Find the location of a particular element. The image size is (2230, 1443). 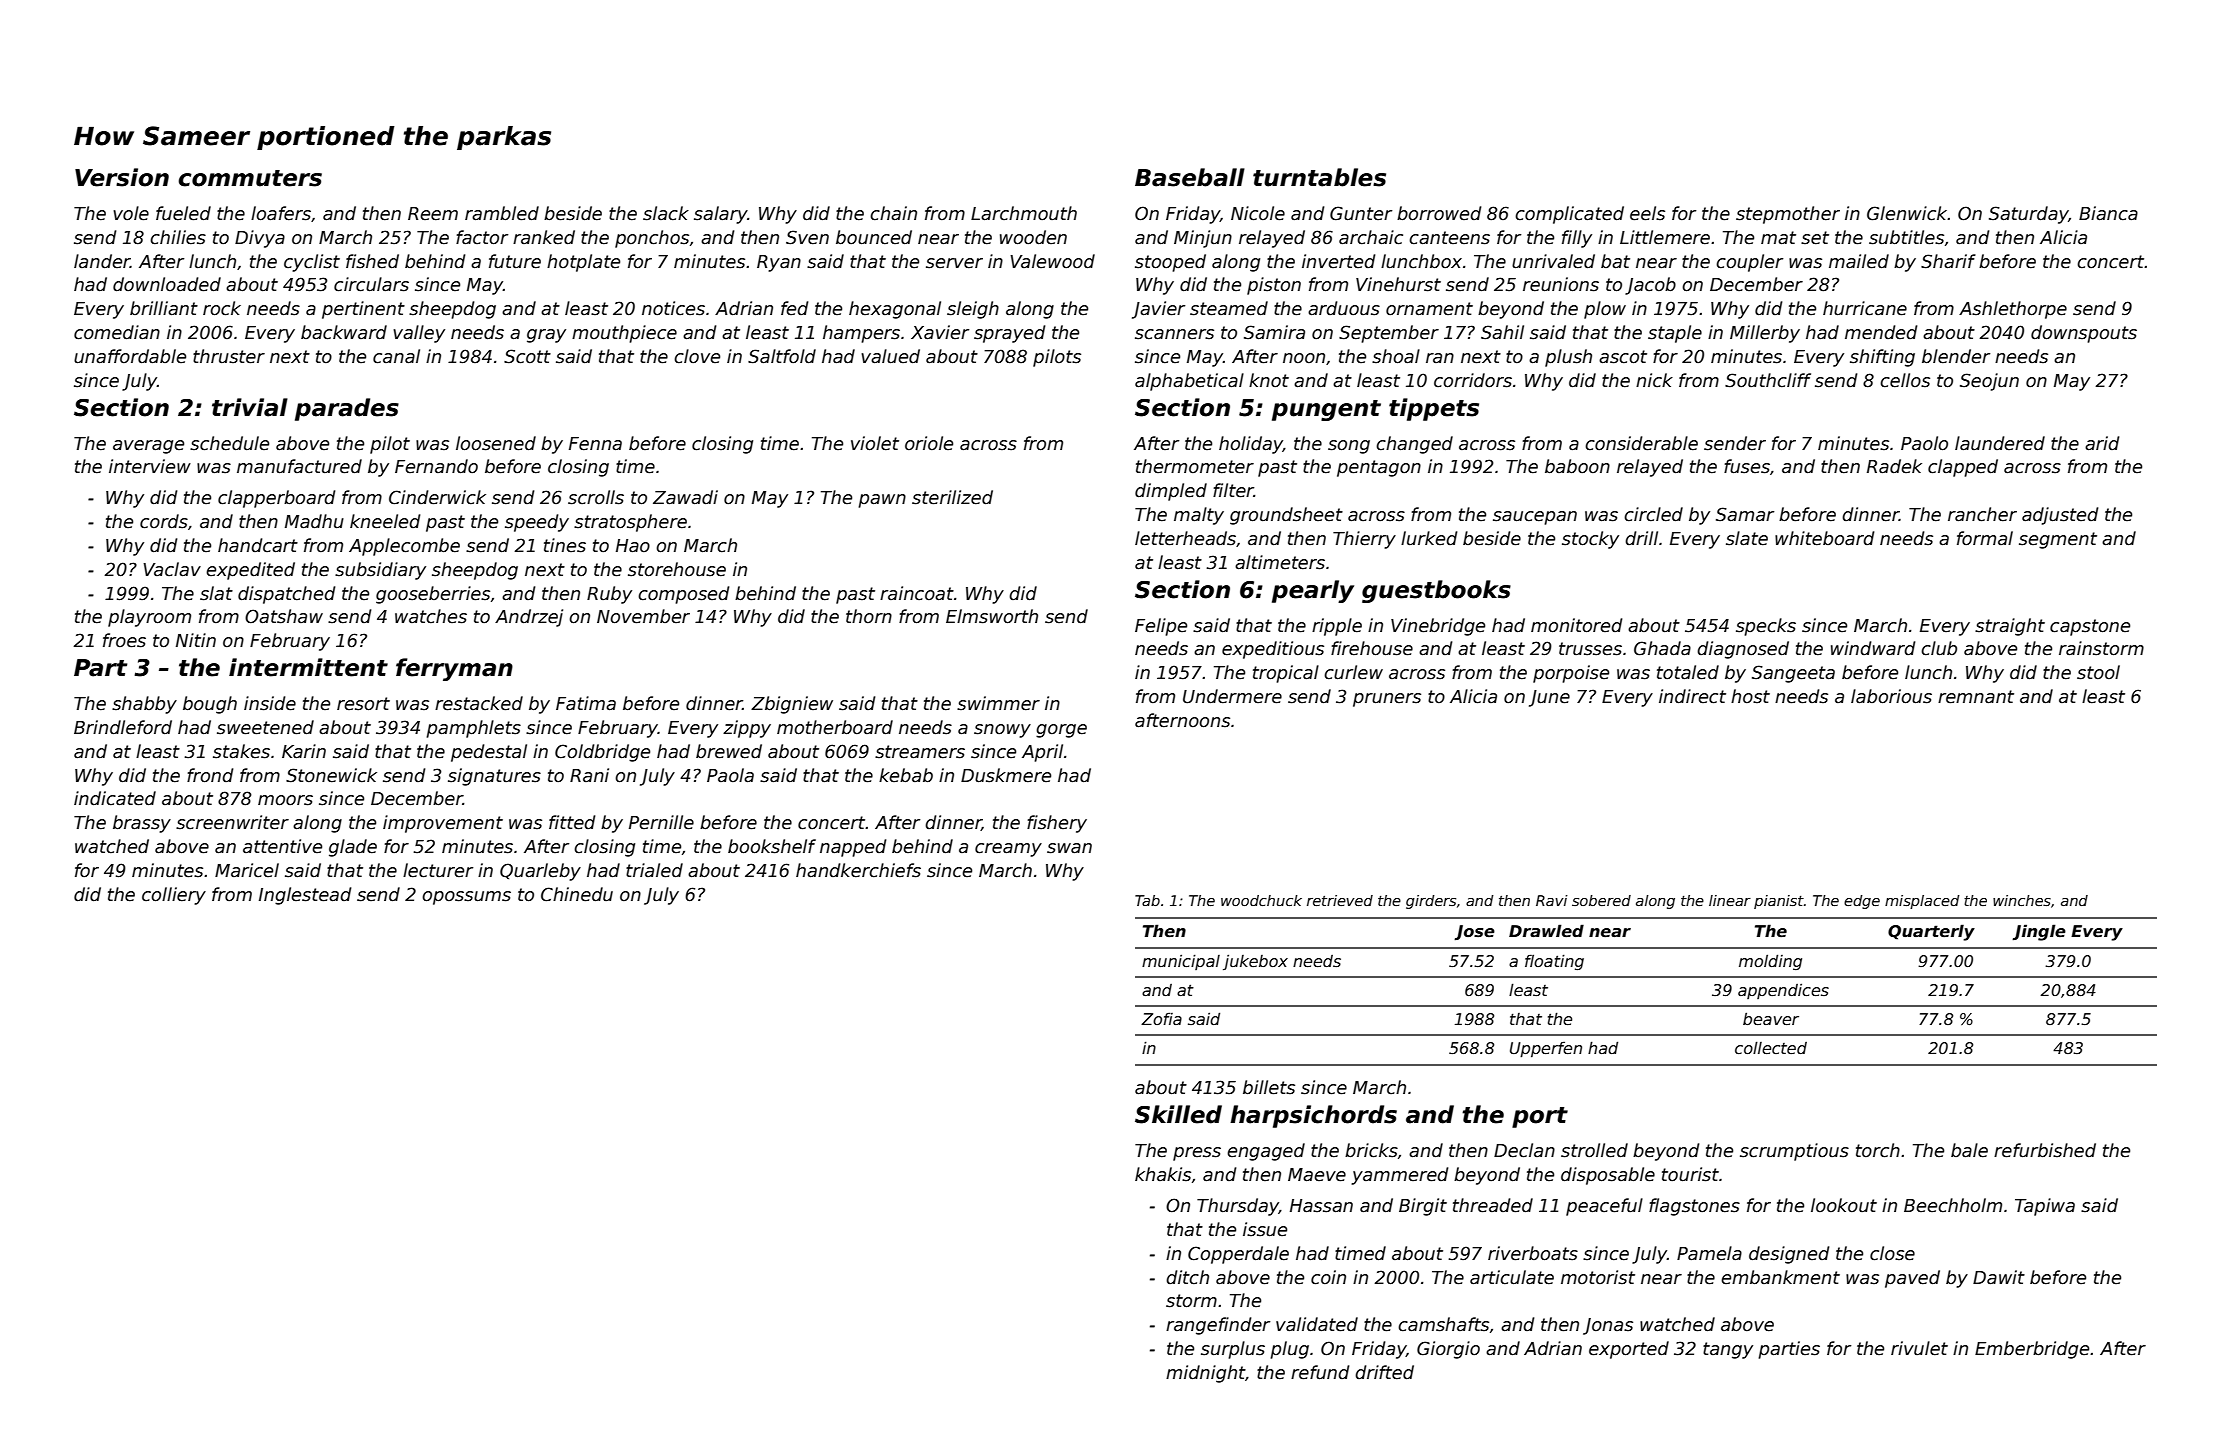

bookshelf is located at coordinates (772, 846).
